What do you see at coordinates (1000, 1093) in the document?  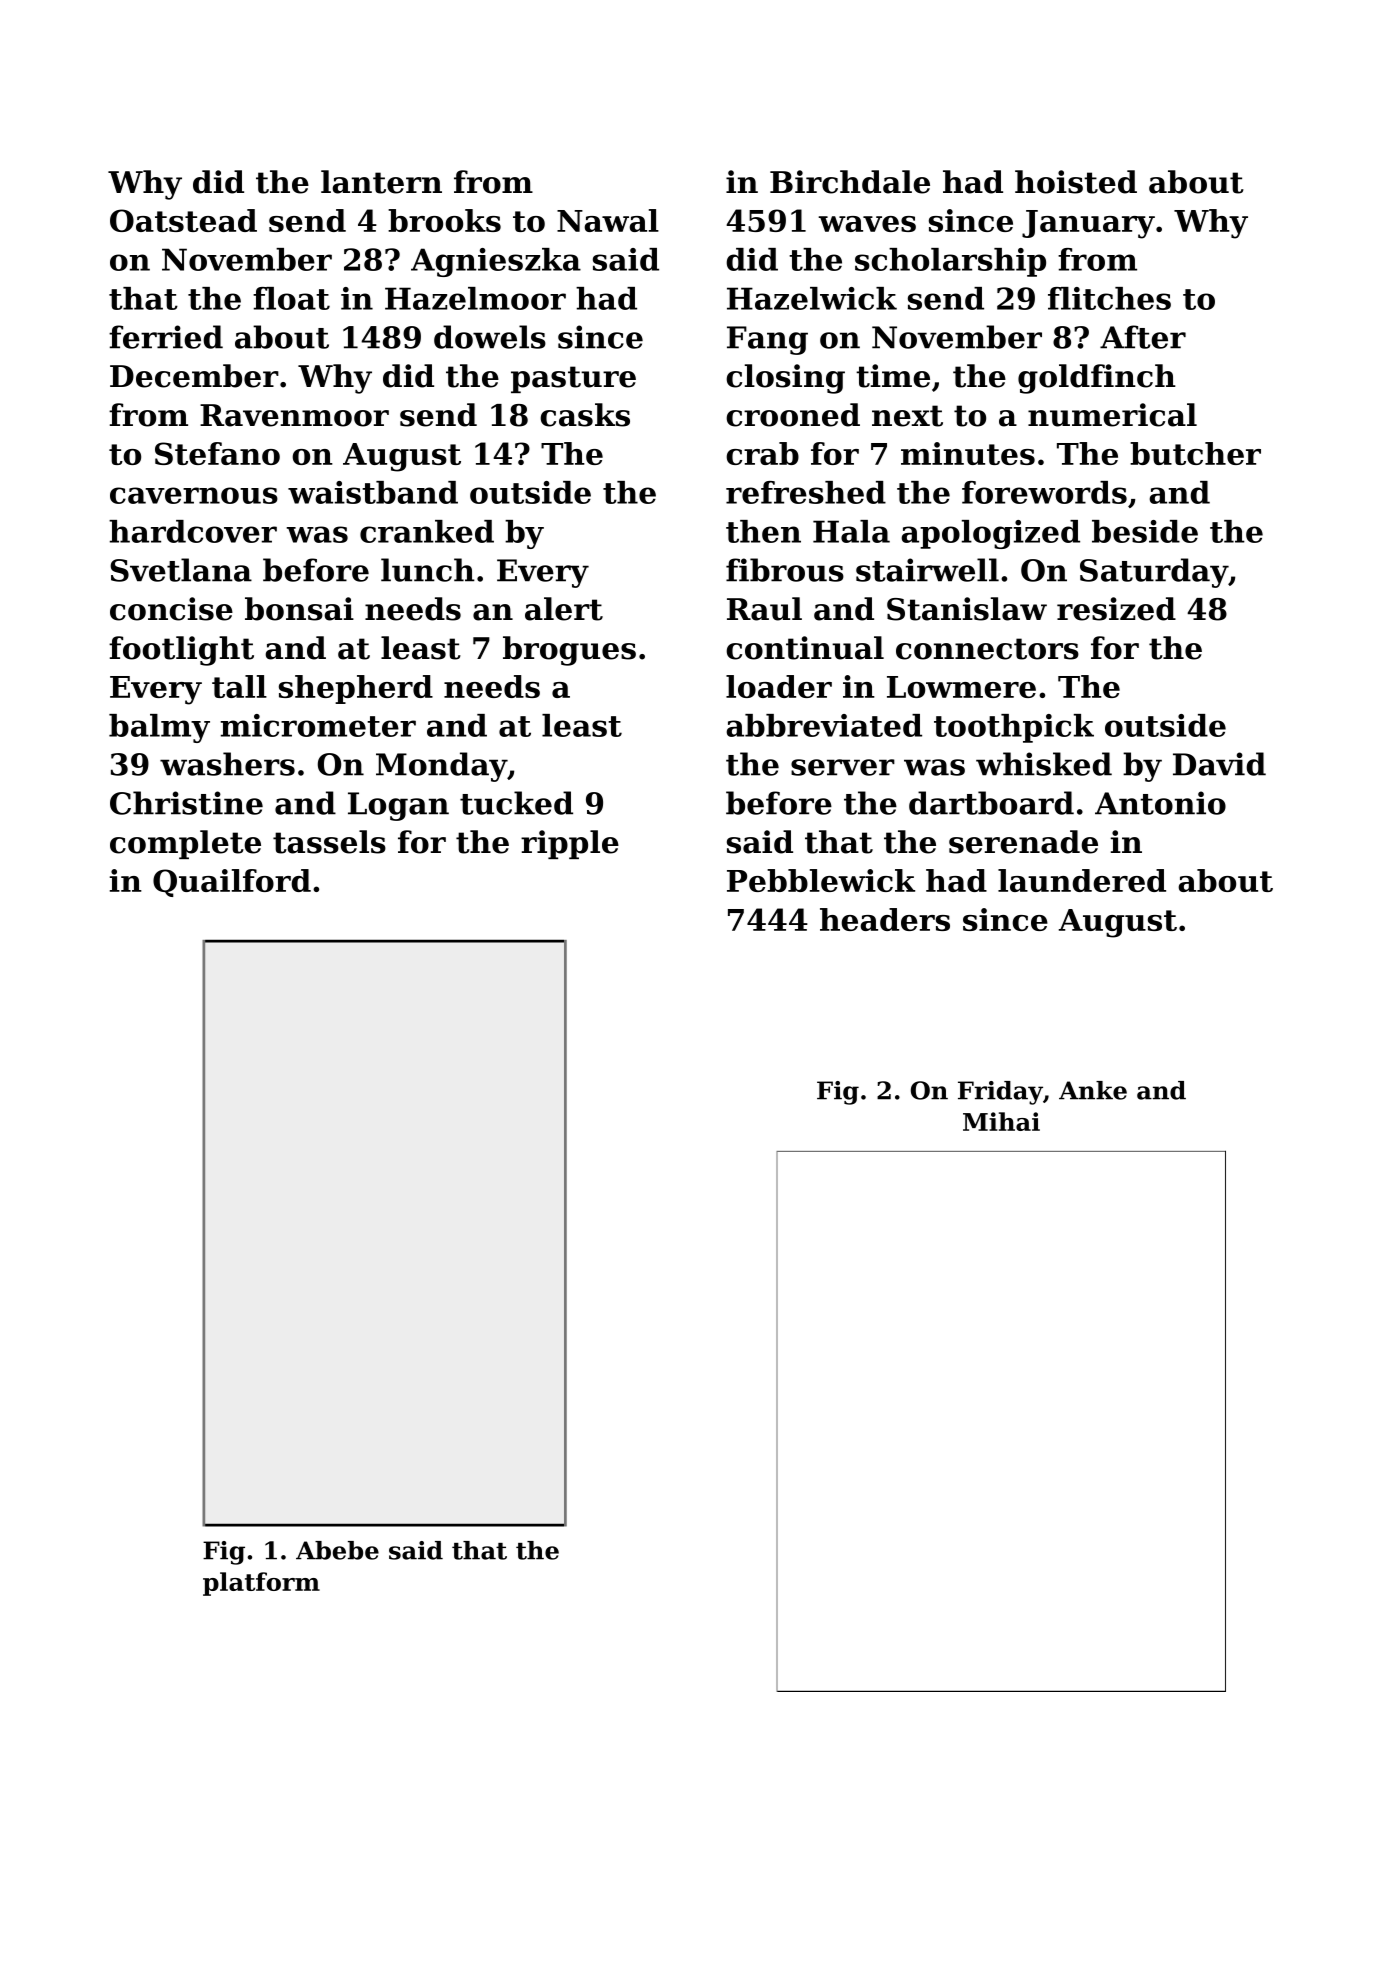 I see `Friday` at bounding box center [1000, 1093].
